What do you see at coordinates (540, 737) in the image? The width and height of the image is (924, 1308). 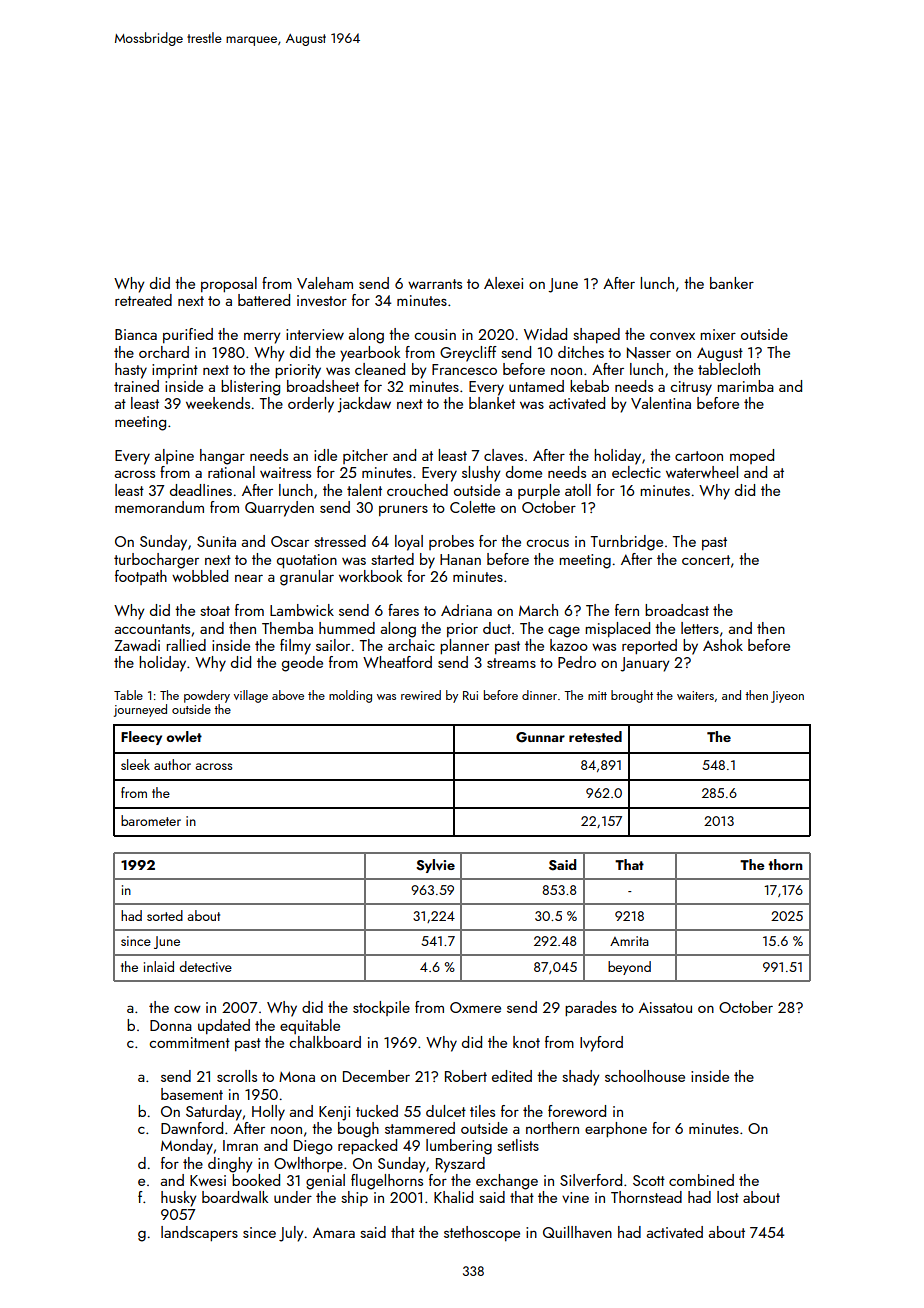 I see `Gunnar` at bounding box center [540, 737].
